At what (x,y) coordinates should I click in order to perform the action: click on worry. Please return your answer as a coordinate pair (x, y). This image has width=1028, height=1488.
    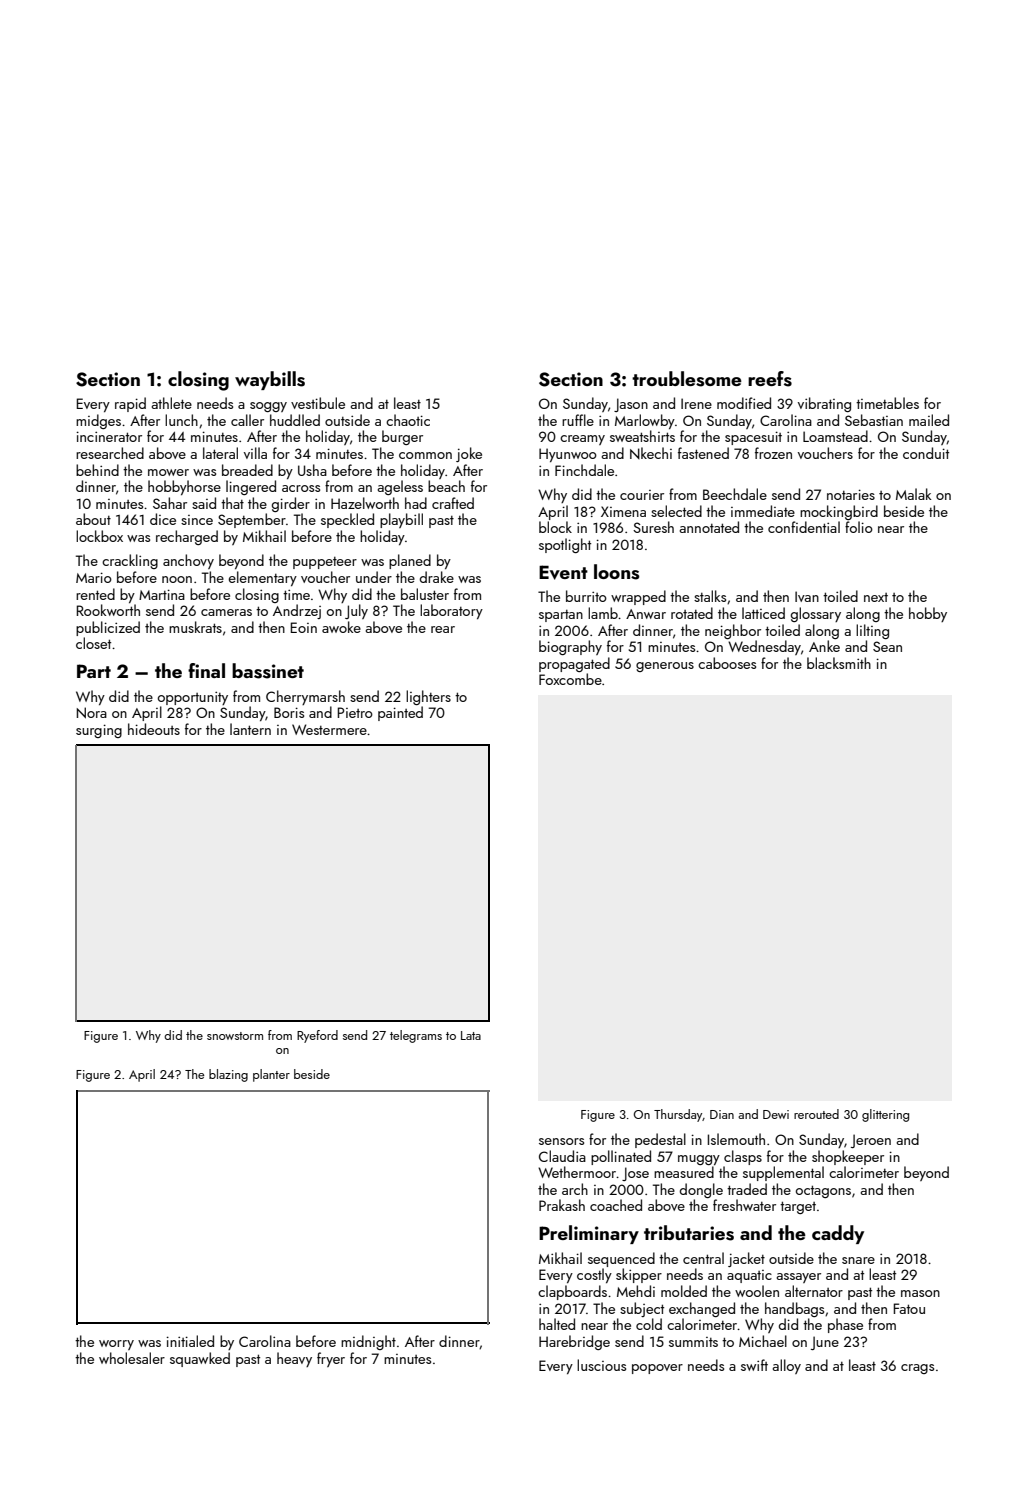
    Looking at the image, I should click on (116, 1345).
